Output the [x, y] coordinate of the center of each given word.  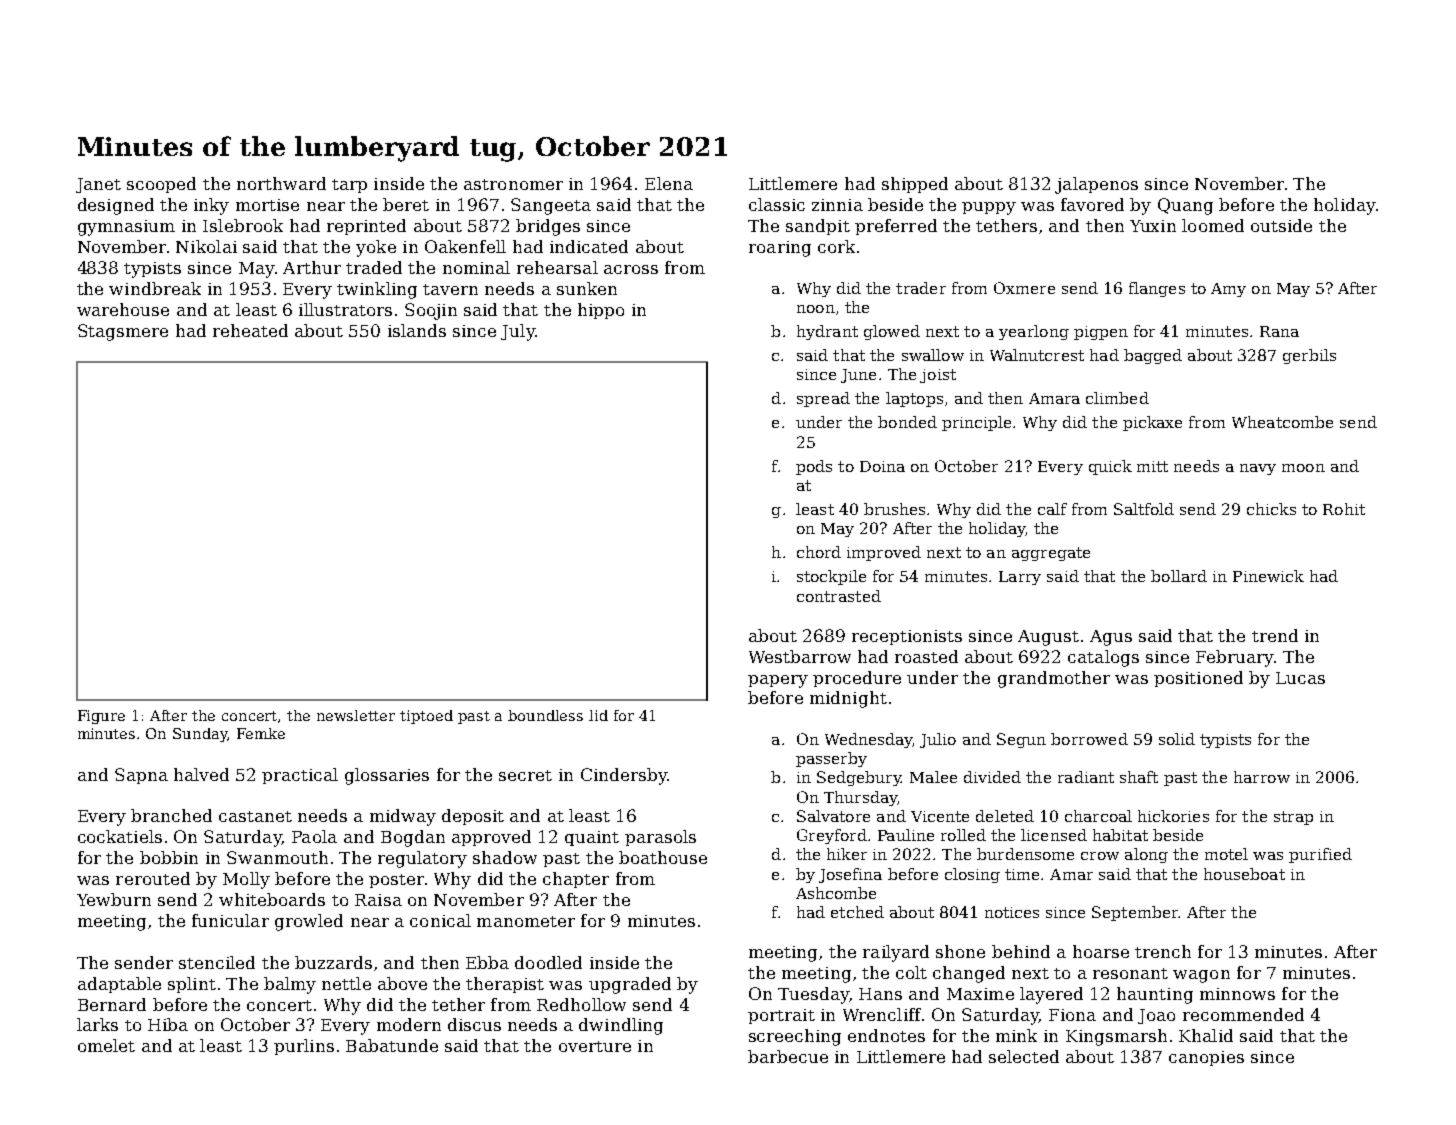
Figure [101, 717]
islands [417, 330]
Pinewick [1268, 576]
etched [857, 912]
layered [1051, 995]
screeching [795, 1037]
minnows [1237, 994]
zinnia [837, 205]
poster [396, 881]
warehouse [123, 309]
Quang [1185, 206]
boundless [545, 715]
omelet [106, 1045]
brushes [894, 509]
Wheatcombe [1282, 422]
